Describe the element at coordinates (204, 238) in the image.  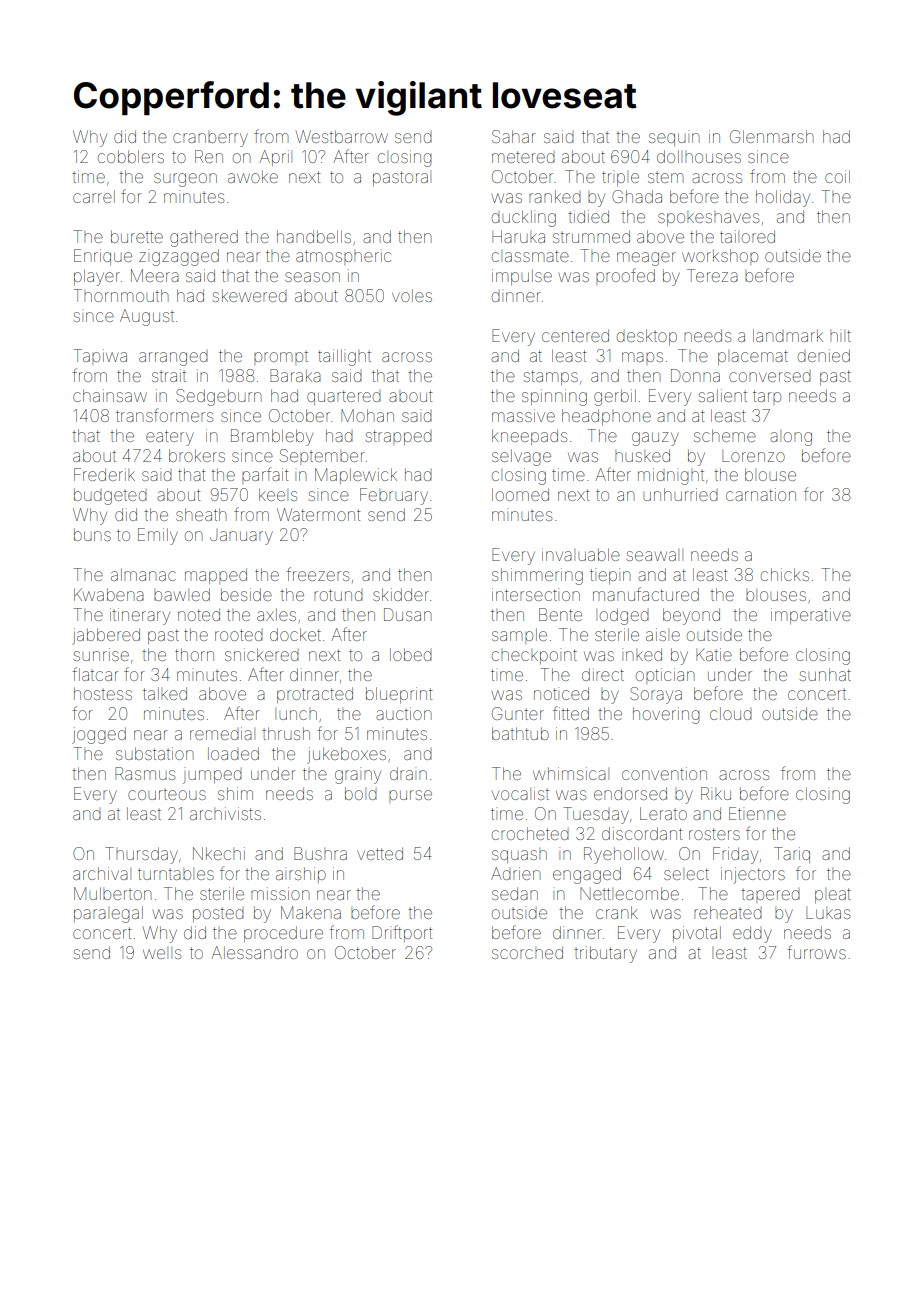
I see `gathered` at that location.
